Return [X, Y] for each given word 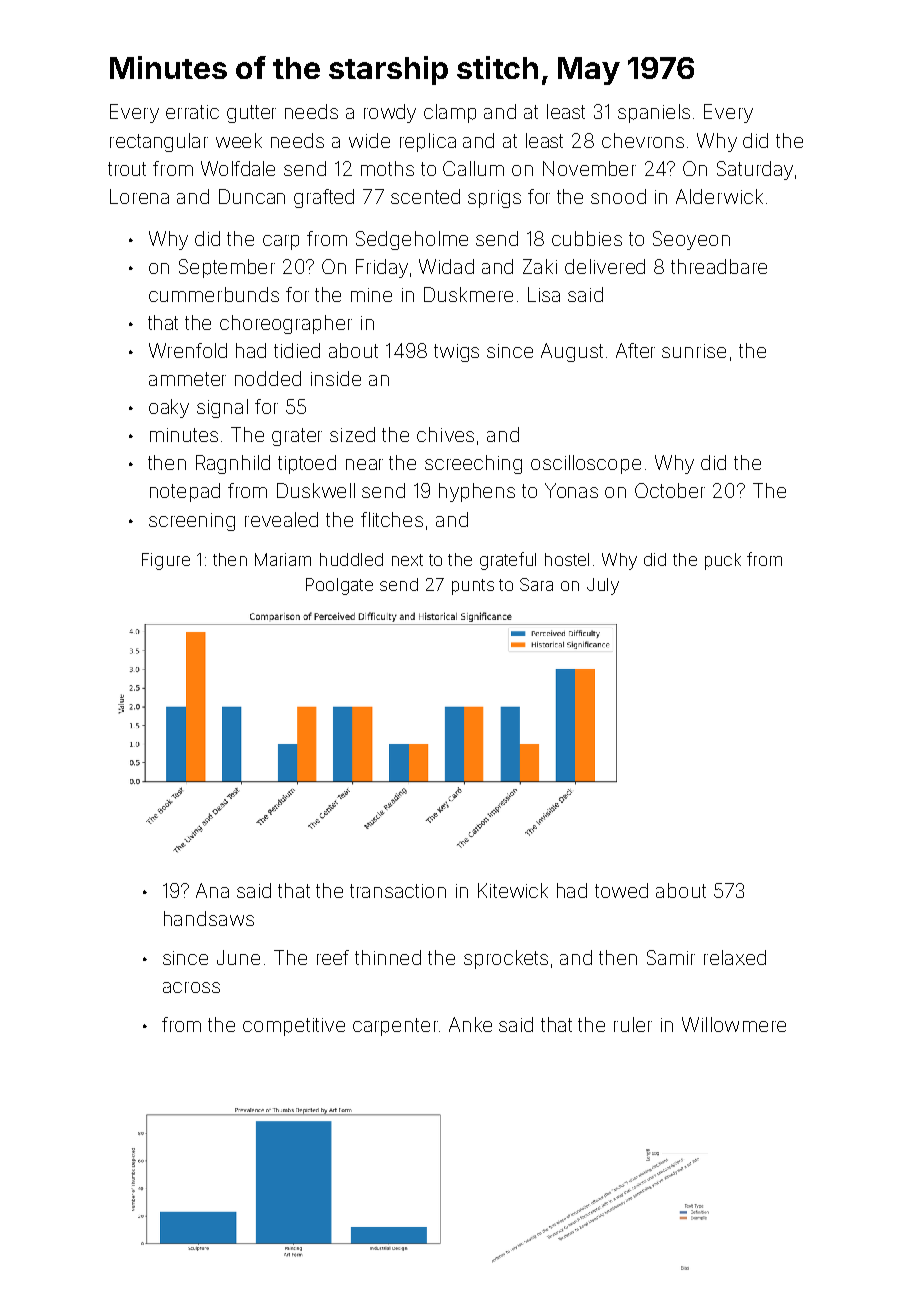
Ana [212, 890]
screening [192, 522]
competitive [294, 1027]
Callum [473, 168]
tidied [297, 350]
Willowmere [734, 1024]
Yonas [571, 490]
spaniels [654, 113]
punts [473, 587]
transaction [398, 891]
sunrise [694, 351]
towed [621, 890]
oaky [169, 408]
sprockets [506, 959]
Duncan [252, 196]
